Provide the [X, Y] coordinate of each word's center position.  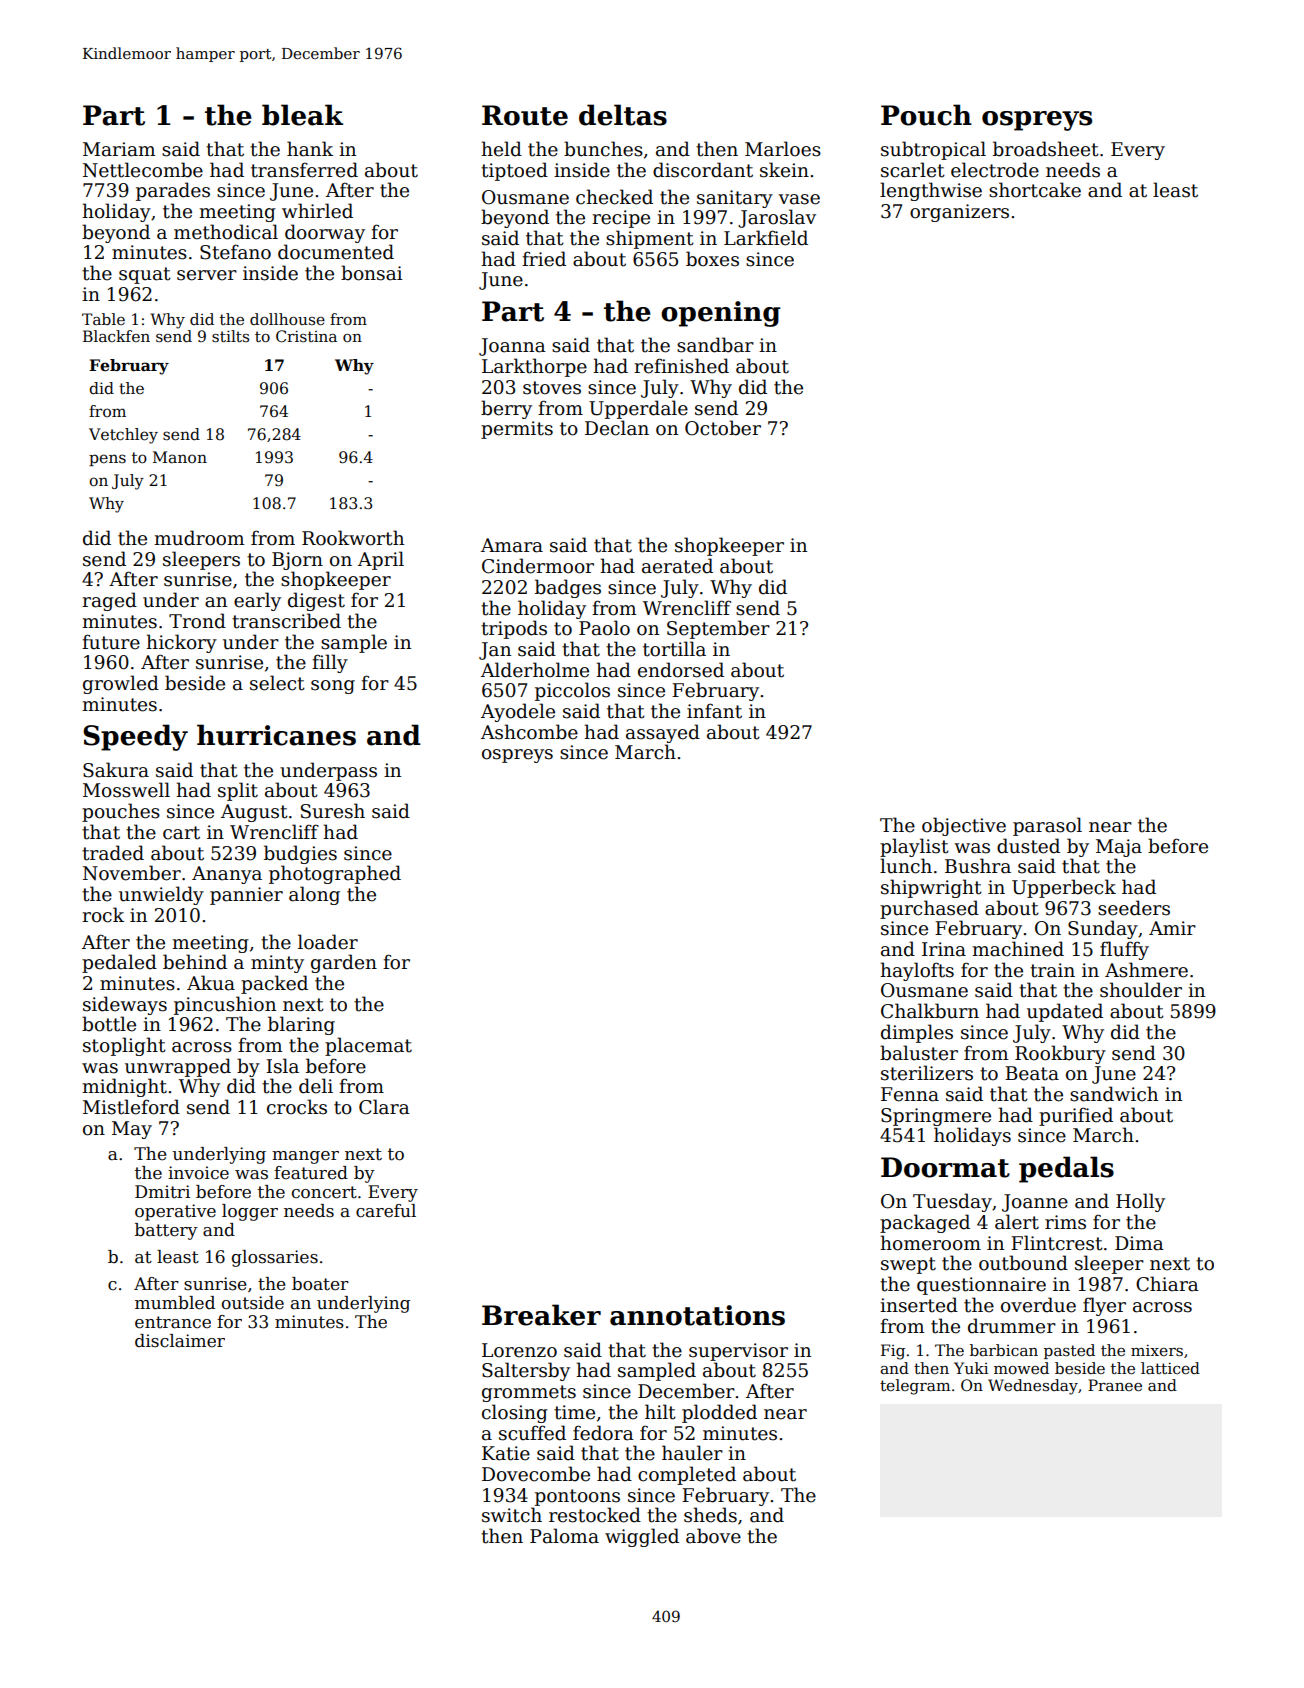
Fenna [910, 1094]
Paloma [564, 1536]
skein [784, 170]
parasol [1047, 826]
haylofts [917, 971]
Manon [180, 457]
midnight [124, 1087]
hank [310, 149]
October [723, 428]
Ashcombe [529, 732]
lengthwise [931, 191]
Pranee [1115, 1385]
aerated [677, 566]
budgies [300, 854]
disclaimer [180, 1341]
